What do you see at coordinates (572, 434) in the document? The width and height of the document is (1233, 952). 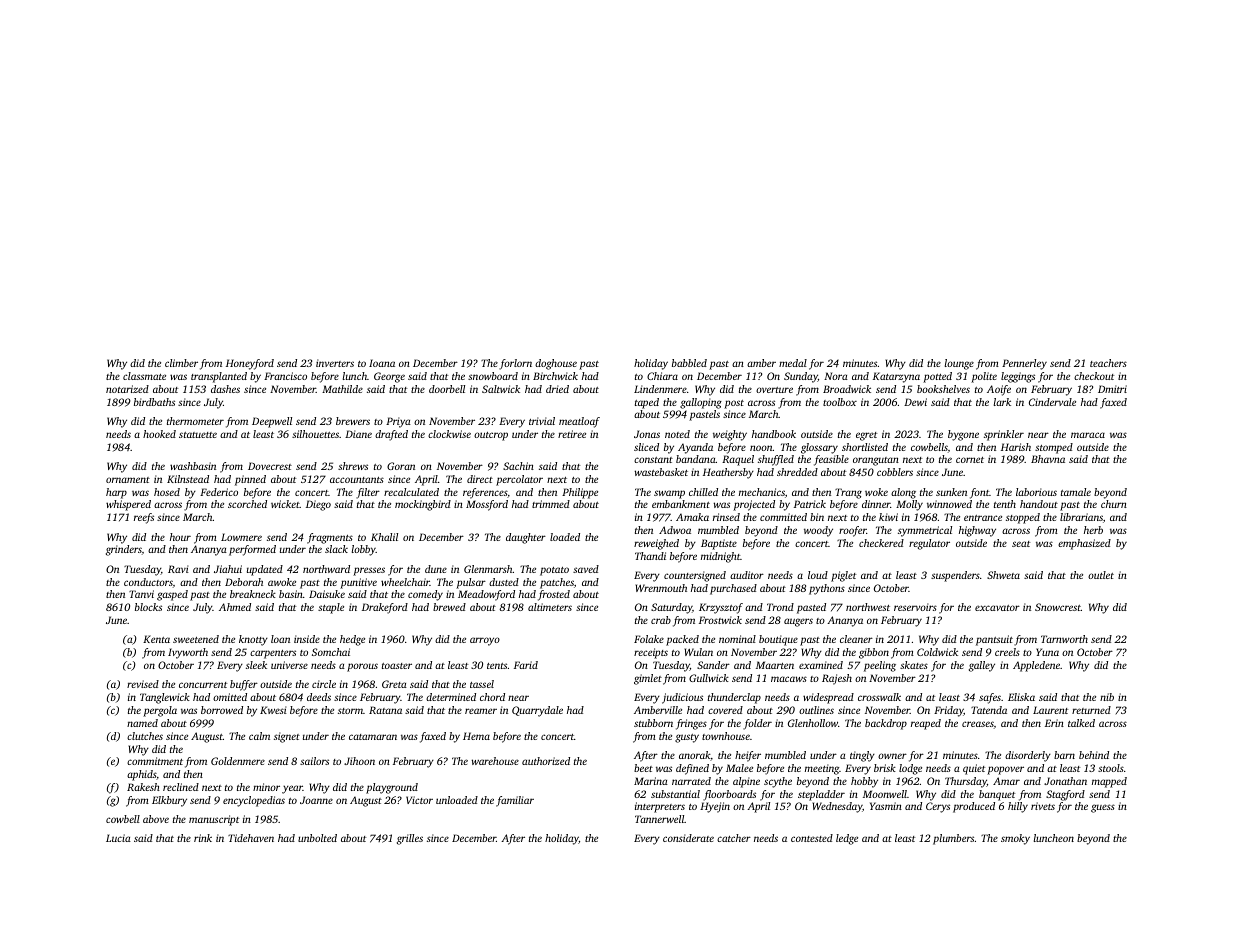 I see `retiree` at bounding box center [572, 434].
